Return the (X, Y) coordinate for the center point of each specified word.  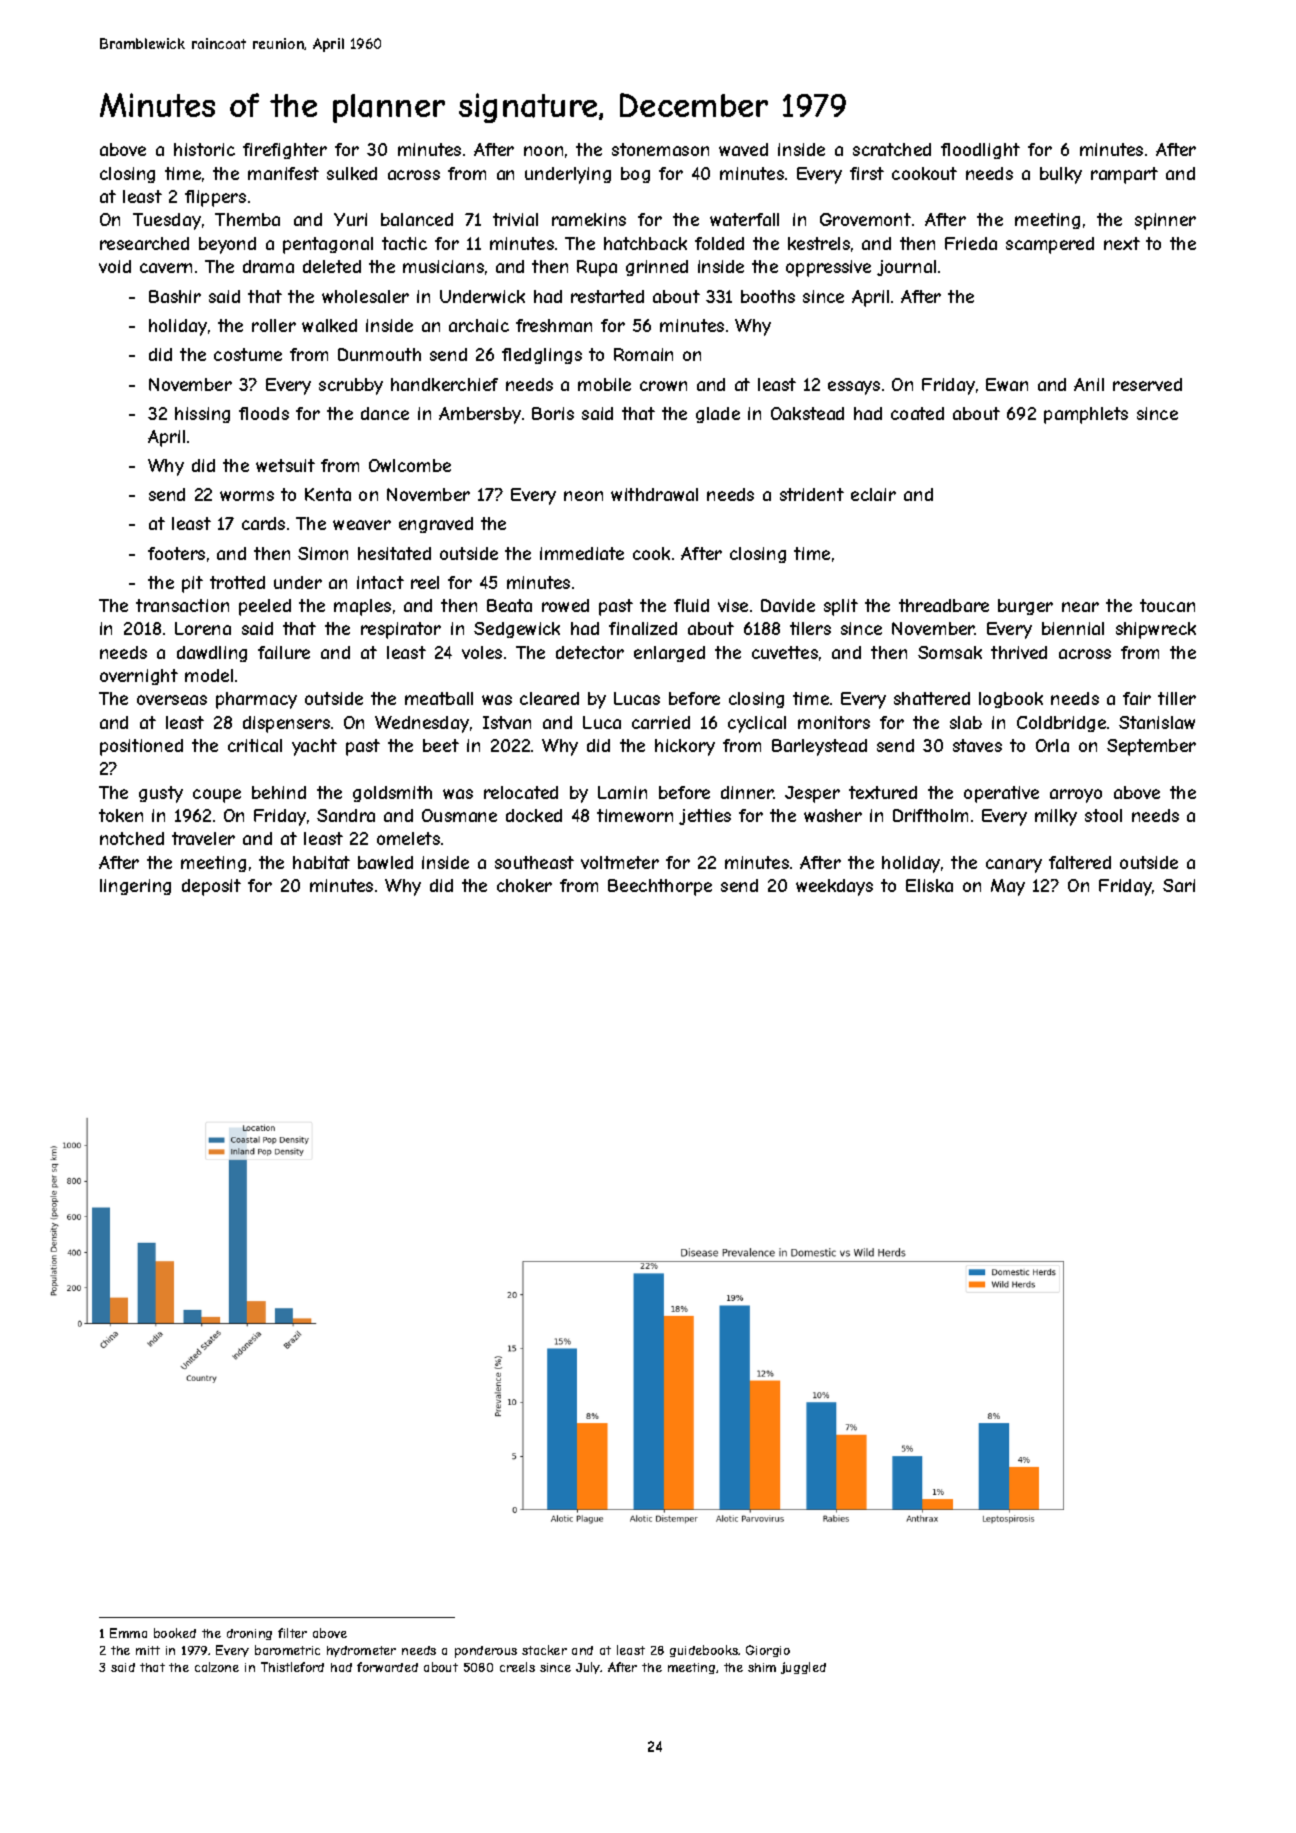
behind (279, 792)
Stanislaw (1157, 722)
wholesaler (365, 296)
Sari (1179, 885)
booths (768, 296)
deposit (211, 887)
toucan (1167, 605)
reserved (1147, 384)
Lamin (622, 792)
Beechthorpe (660, 887)
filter (292, 1633)
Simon (323, 553)
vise (733, 605)
